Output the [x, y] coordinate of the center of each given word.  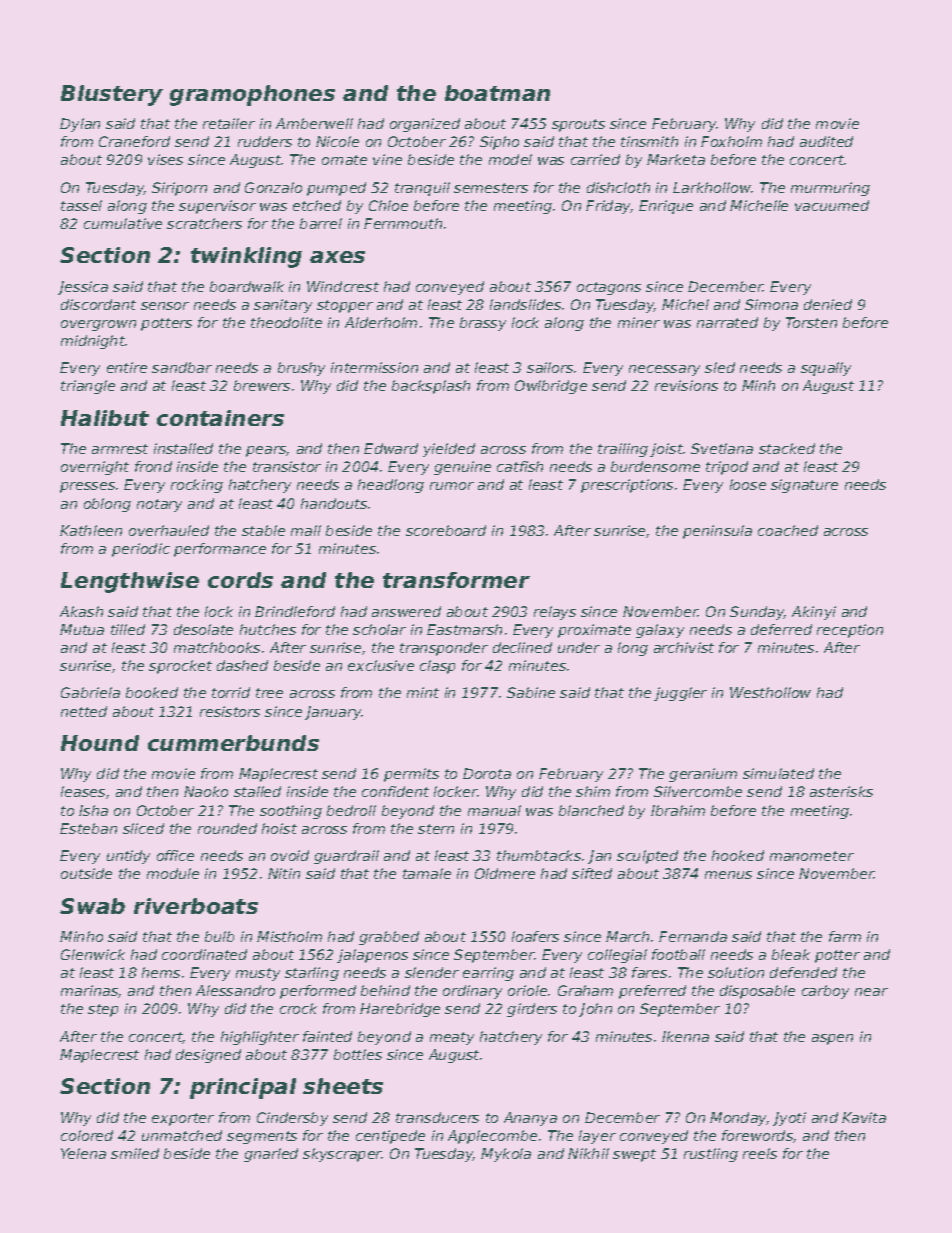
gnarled [271, 1155]
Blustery [112, 95]
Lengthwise [130, 582]
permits [411, 775]
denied [828, 304]
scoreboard [446, 530]
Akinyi [814, 613]
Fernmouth [403, 223]
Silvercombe [698, 791]
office [175, 855]
